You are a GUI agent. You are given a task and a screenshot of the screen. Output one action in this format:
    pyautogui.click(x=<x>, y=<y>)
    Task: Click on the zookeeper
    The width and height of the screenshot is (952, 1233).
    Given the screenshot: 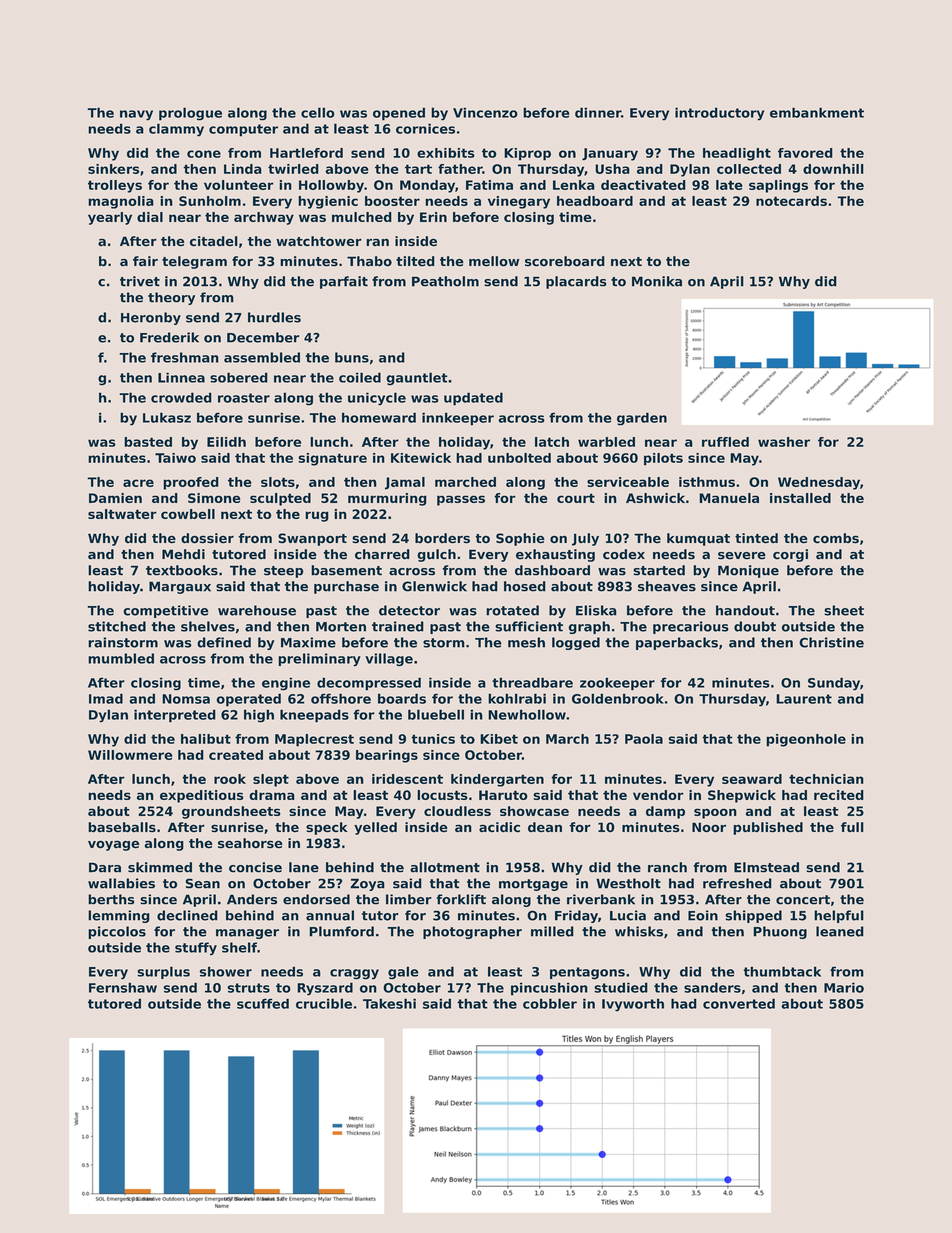 What is the action you would take?
    pyautogui.click(x=617, y=684)
